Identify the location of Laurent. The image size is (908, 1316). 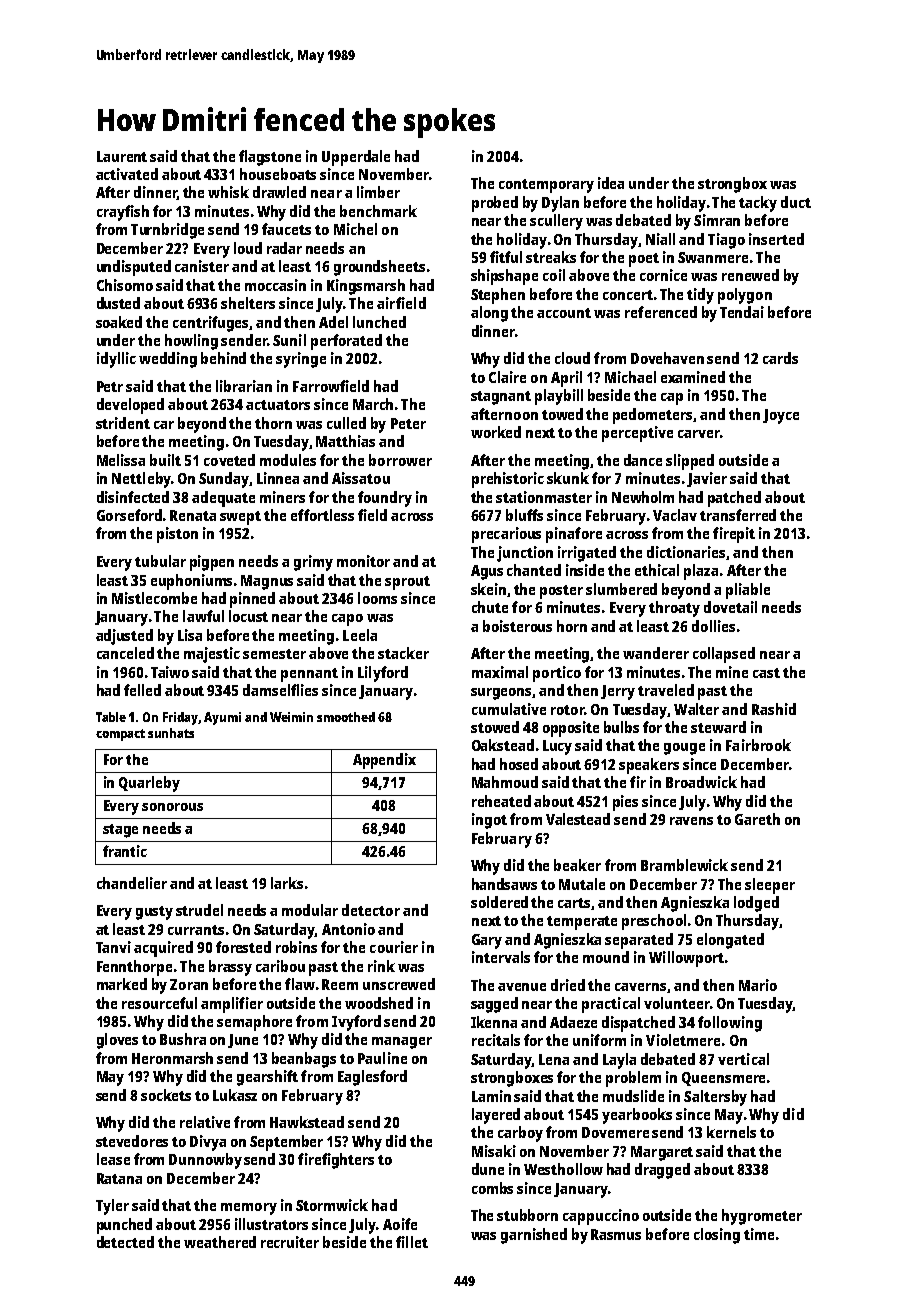
(122, 156).
